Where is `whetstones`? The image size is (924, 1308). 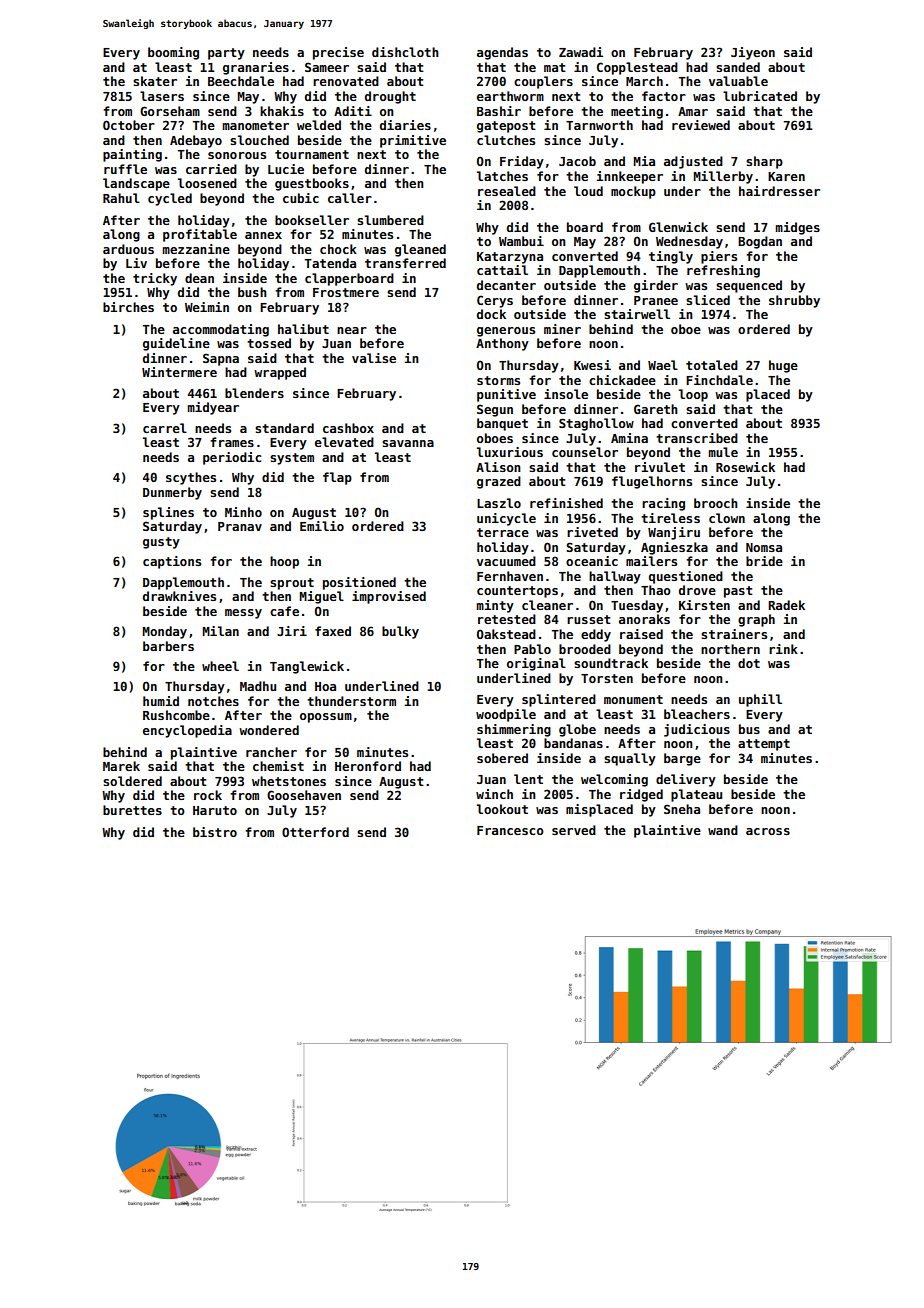
whetstones is located at coordinates (289, 781).
